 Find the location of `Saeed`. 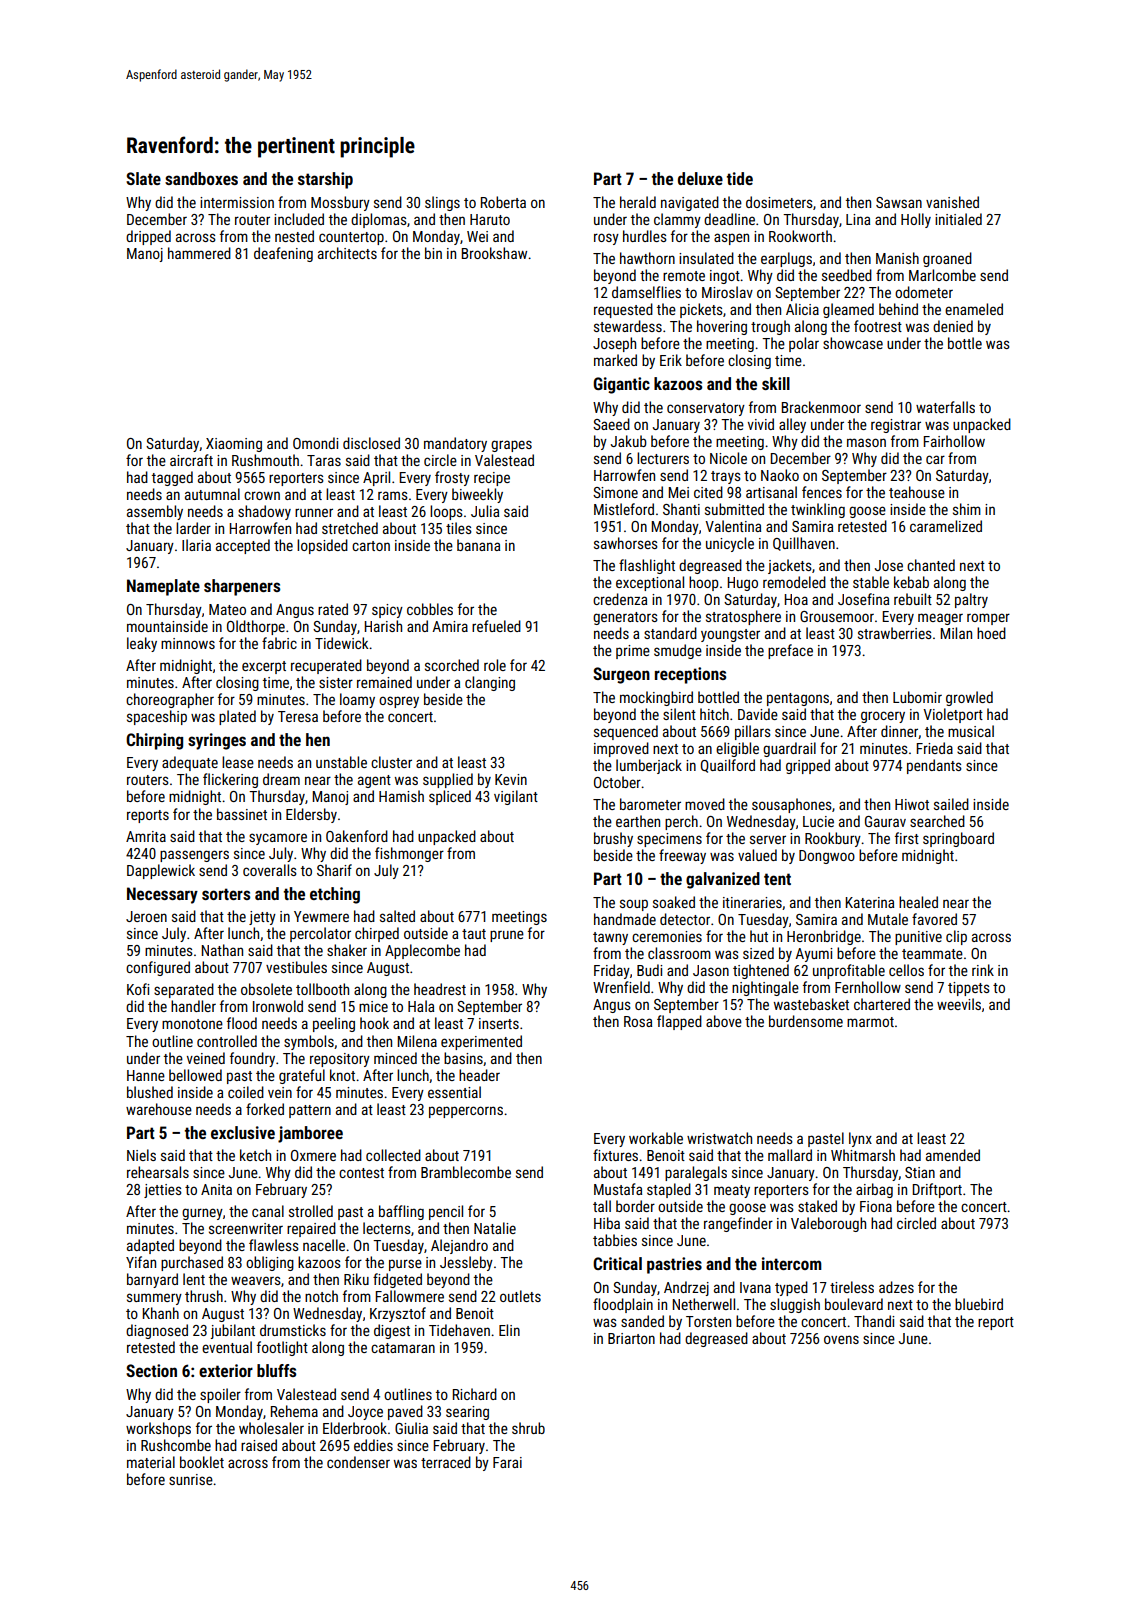

Saeed is located at coordinates (611, 424).
